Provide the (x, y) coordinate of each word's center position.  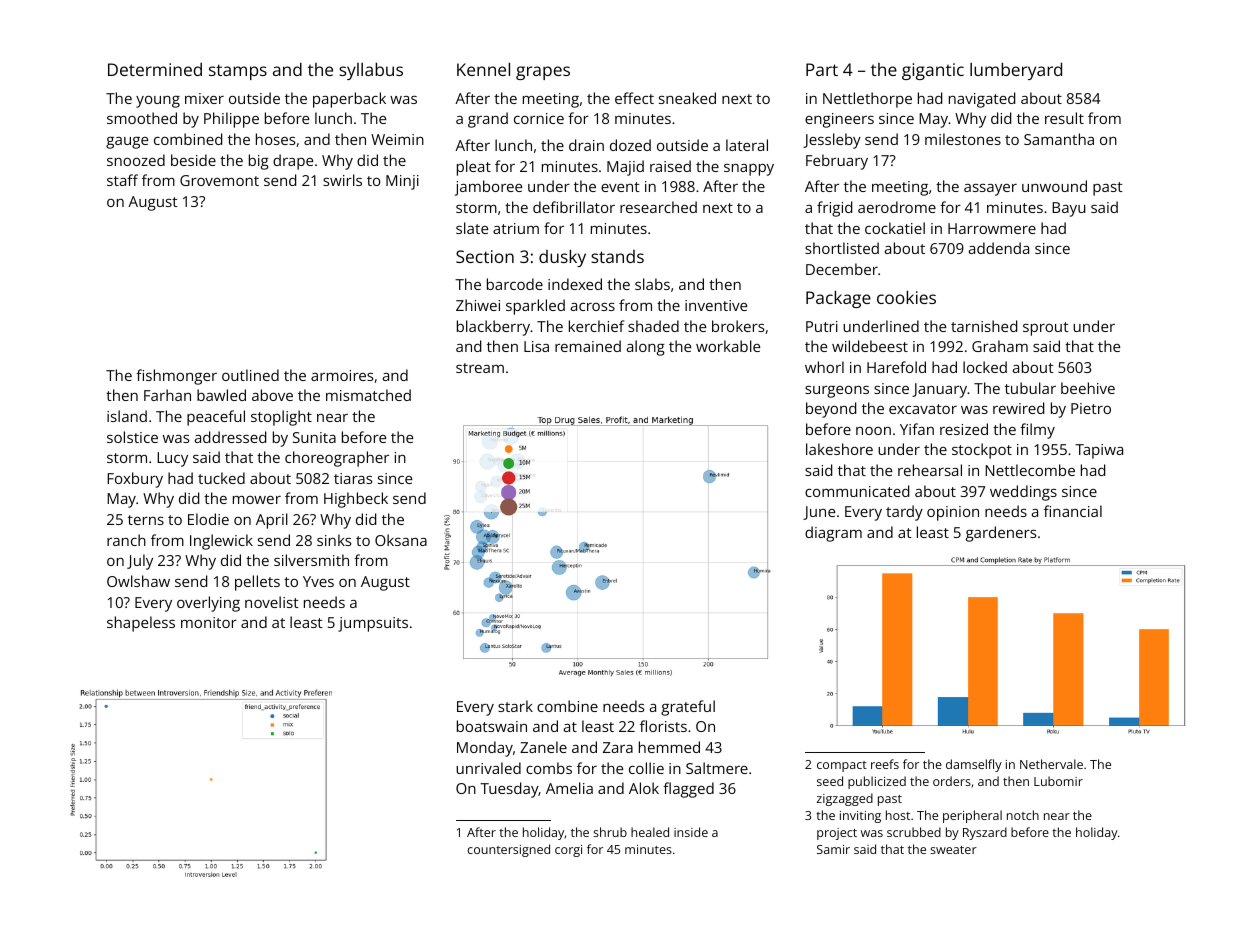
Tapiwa (1099, 451)
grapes (543, 73)
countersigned (508, 850)
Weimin (397, 139)
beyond (831, 410)
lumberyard (1016, 71)
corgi (568, 851)
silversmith (311, 560)
